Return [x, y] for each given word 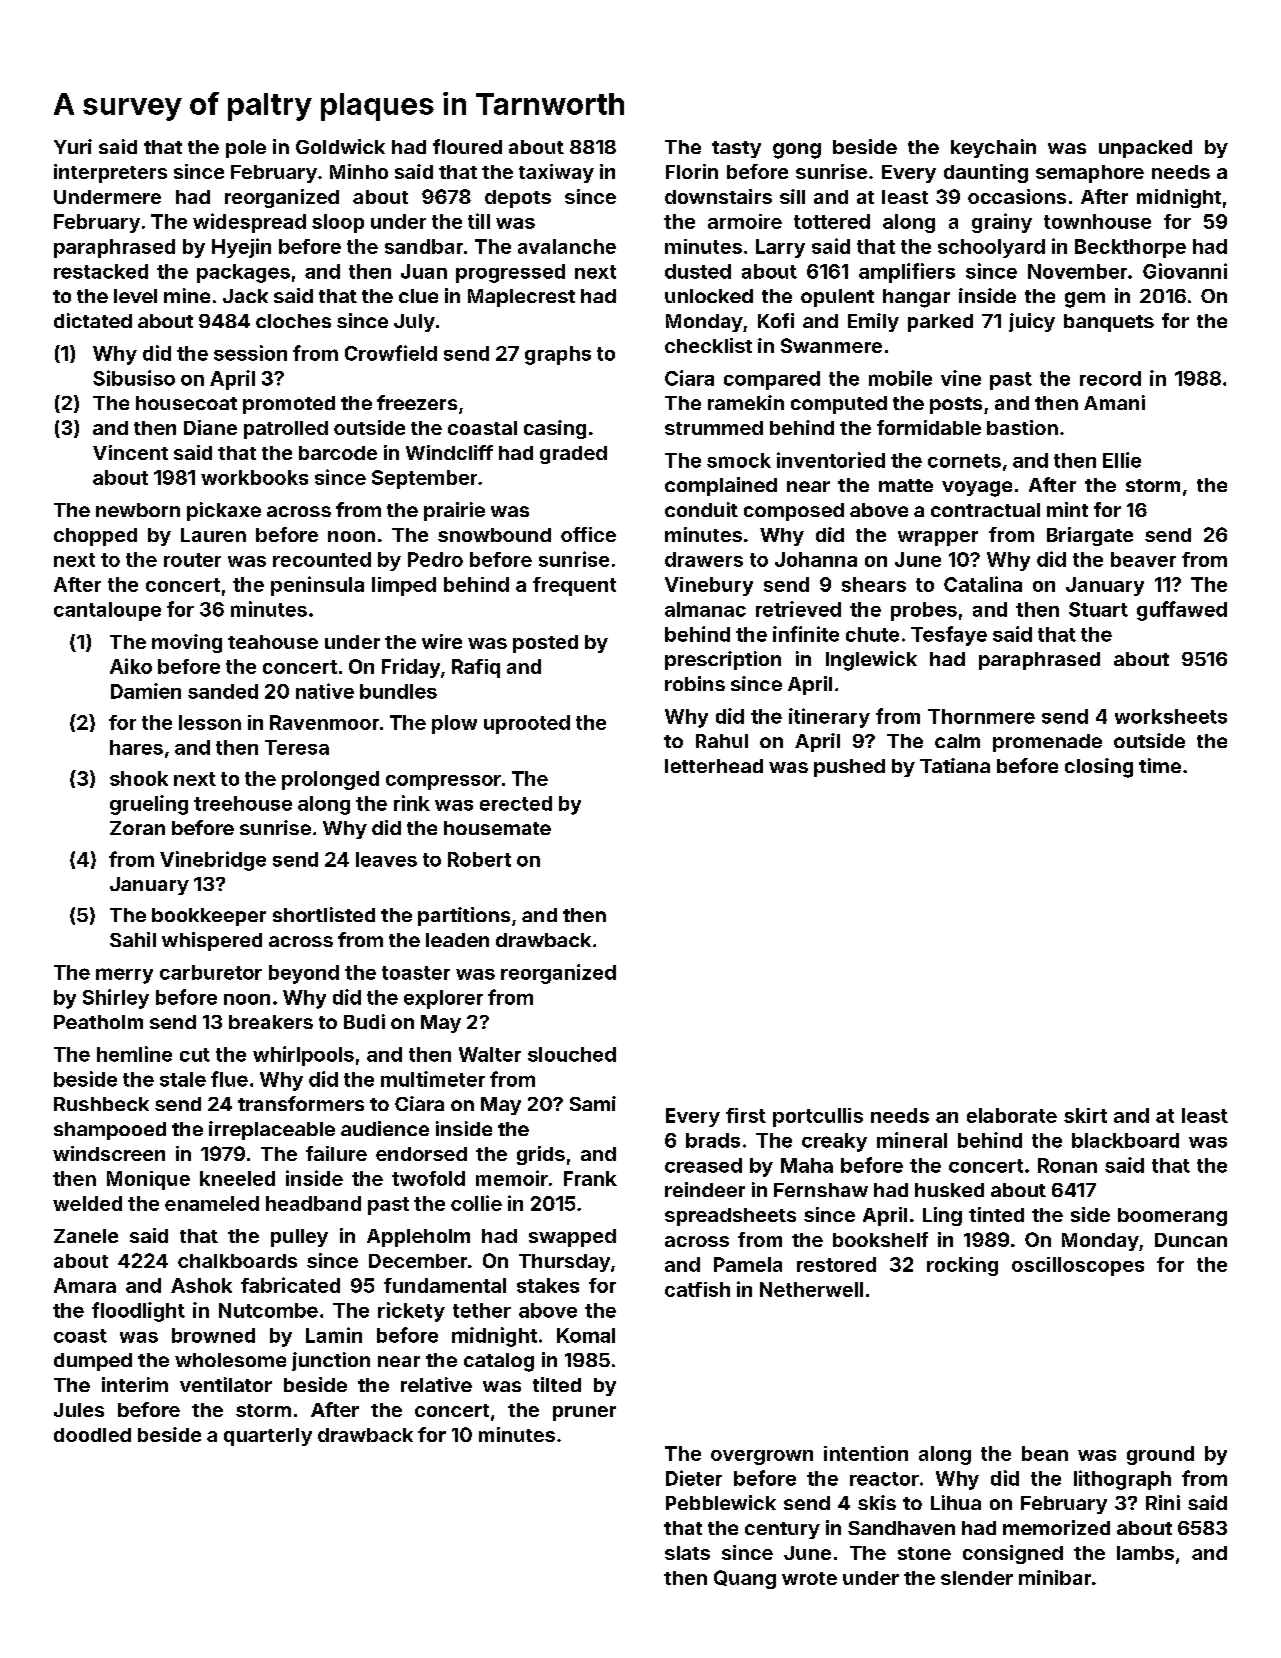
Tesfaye [949, 636]
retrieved [798, 609]
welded [87, 1203]
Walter [490, 1054]
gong [797, 151]
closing [1099, 768]
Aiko [131, 666]
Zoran [137, 828]
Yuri [73, 146]
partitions [464, 916]
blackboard [1125, 1140]
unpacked [1145, 149]
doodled [92, 1435]
